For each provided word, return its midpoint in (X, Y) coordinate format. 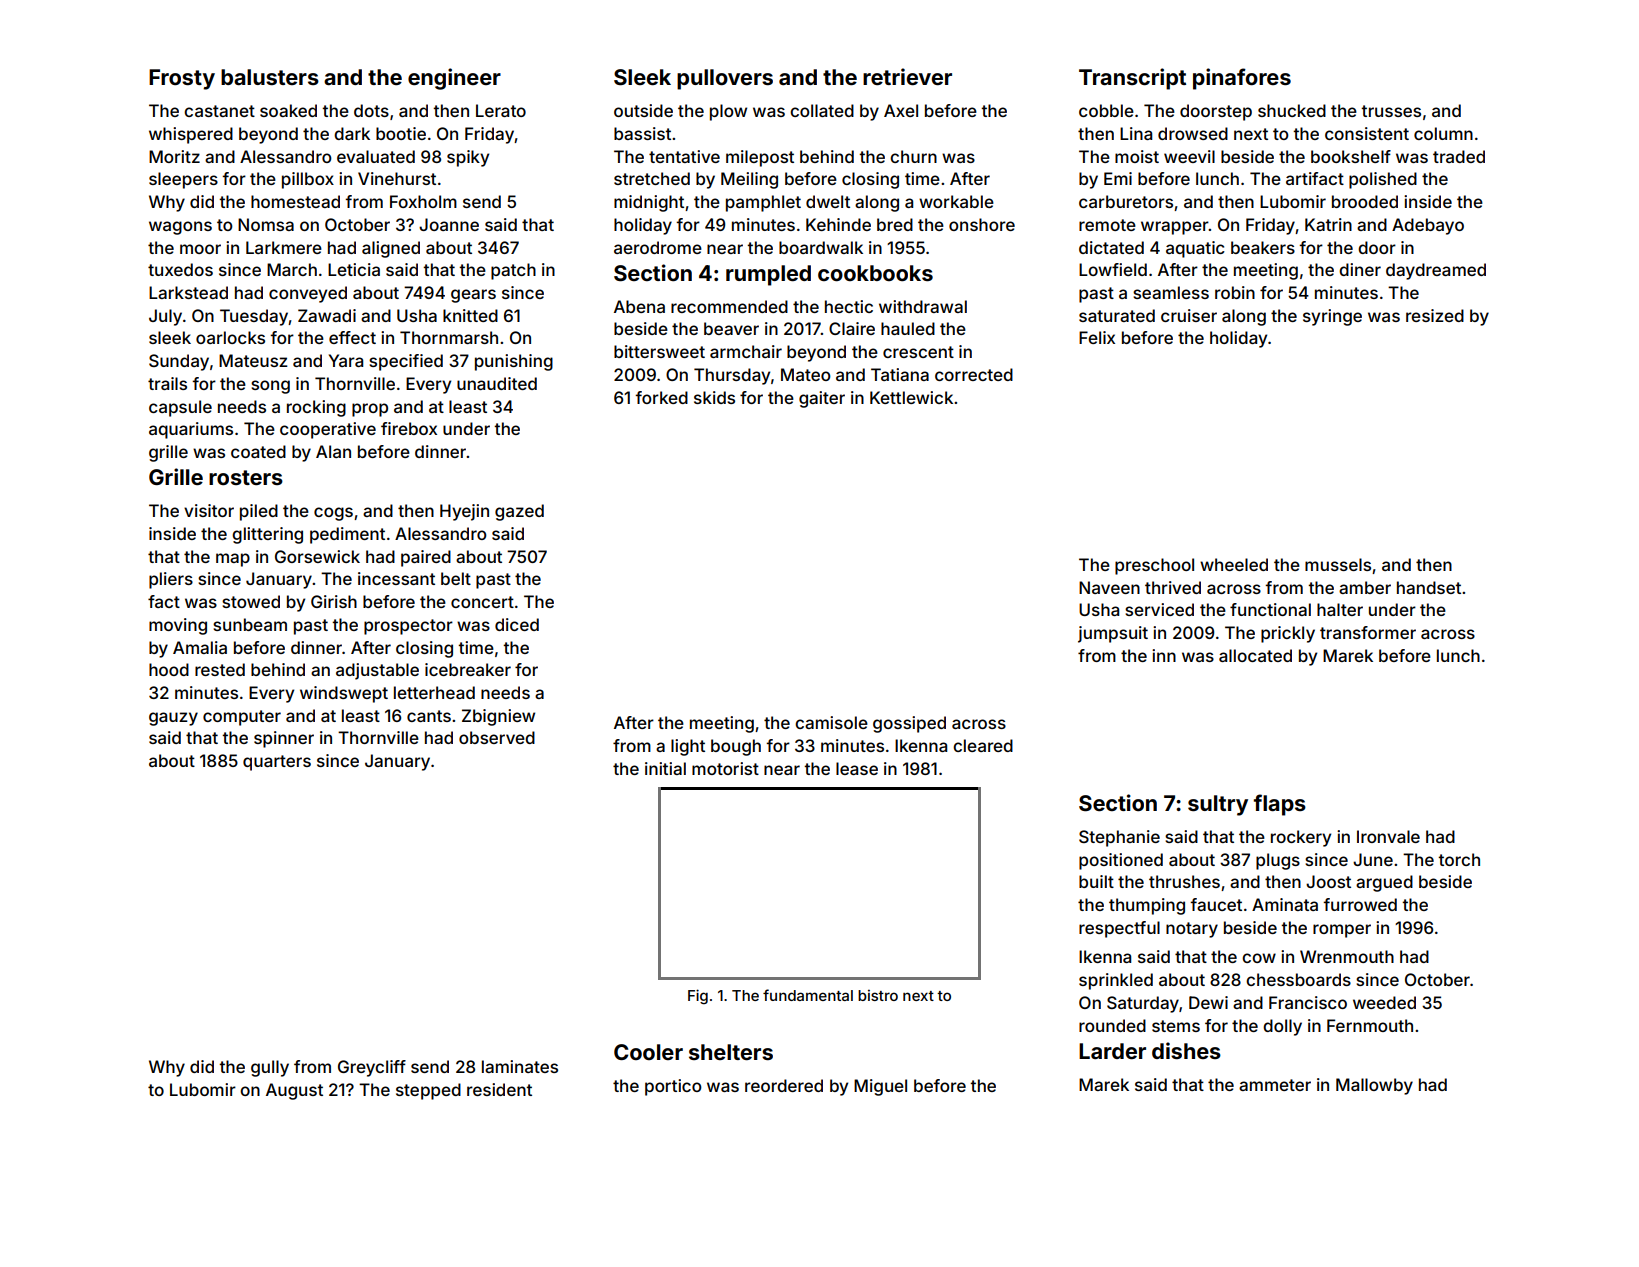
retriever (907, 76)
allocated (1255, 655)
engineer (454, 79)
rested (220, 669)
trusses (1391, 111)
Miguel (880, 1087)
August (294, 1091)
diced (517, 624)
